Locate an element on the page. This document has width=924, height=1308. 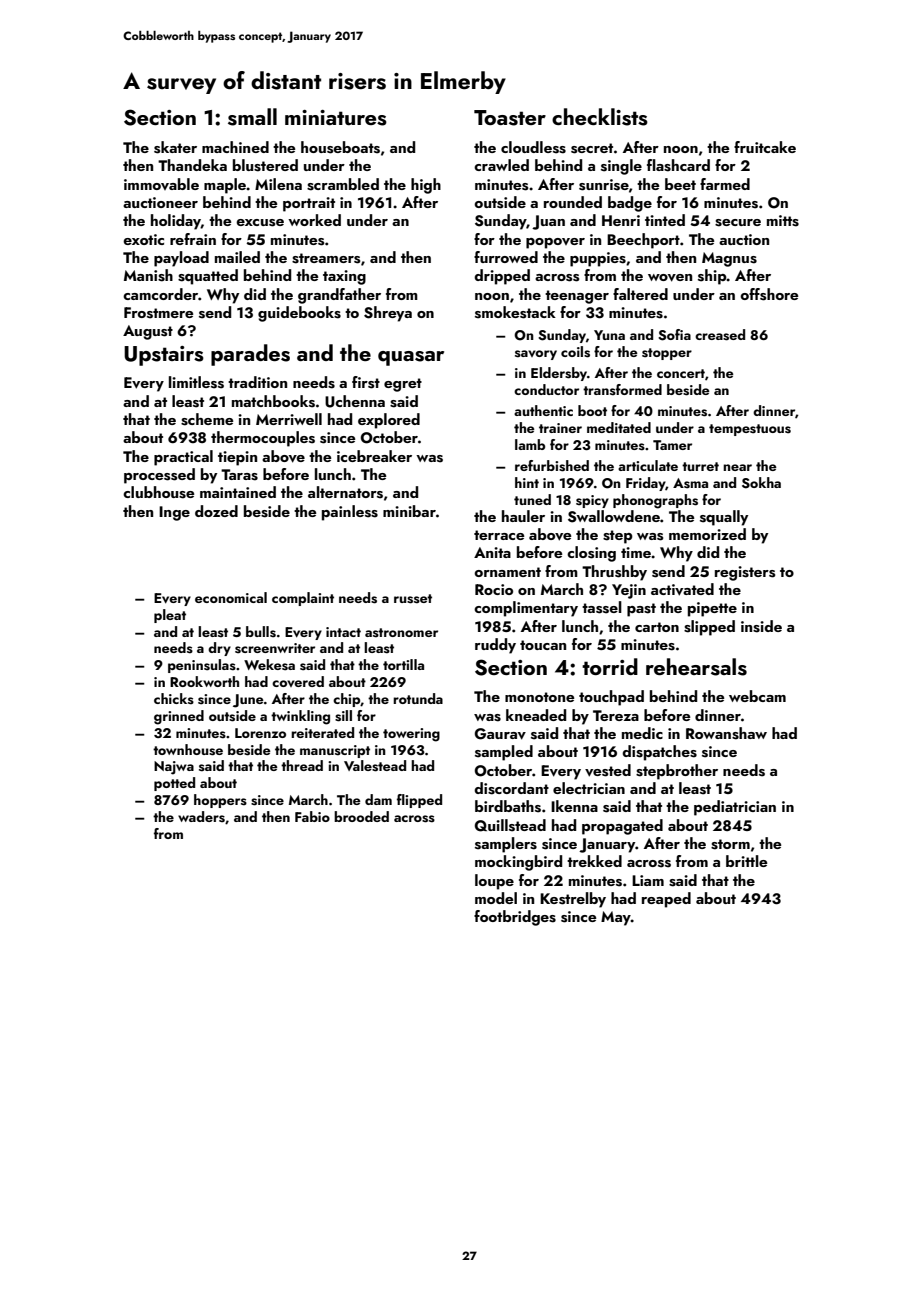
checklists is located at coordinates (600, 117).
